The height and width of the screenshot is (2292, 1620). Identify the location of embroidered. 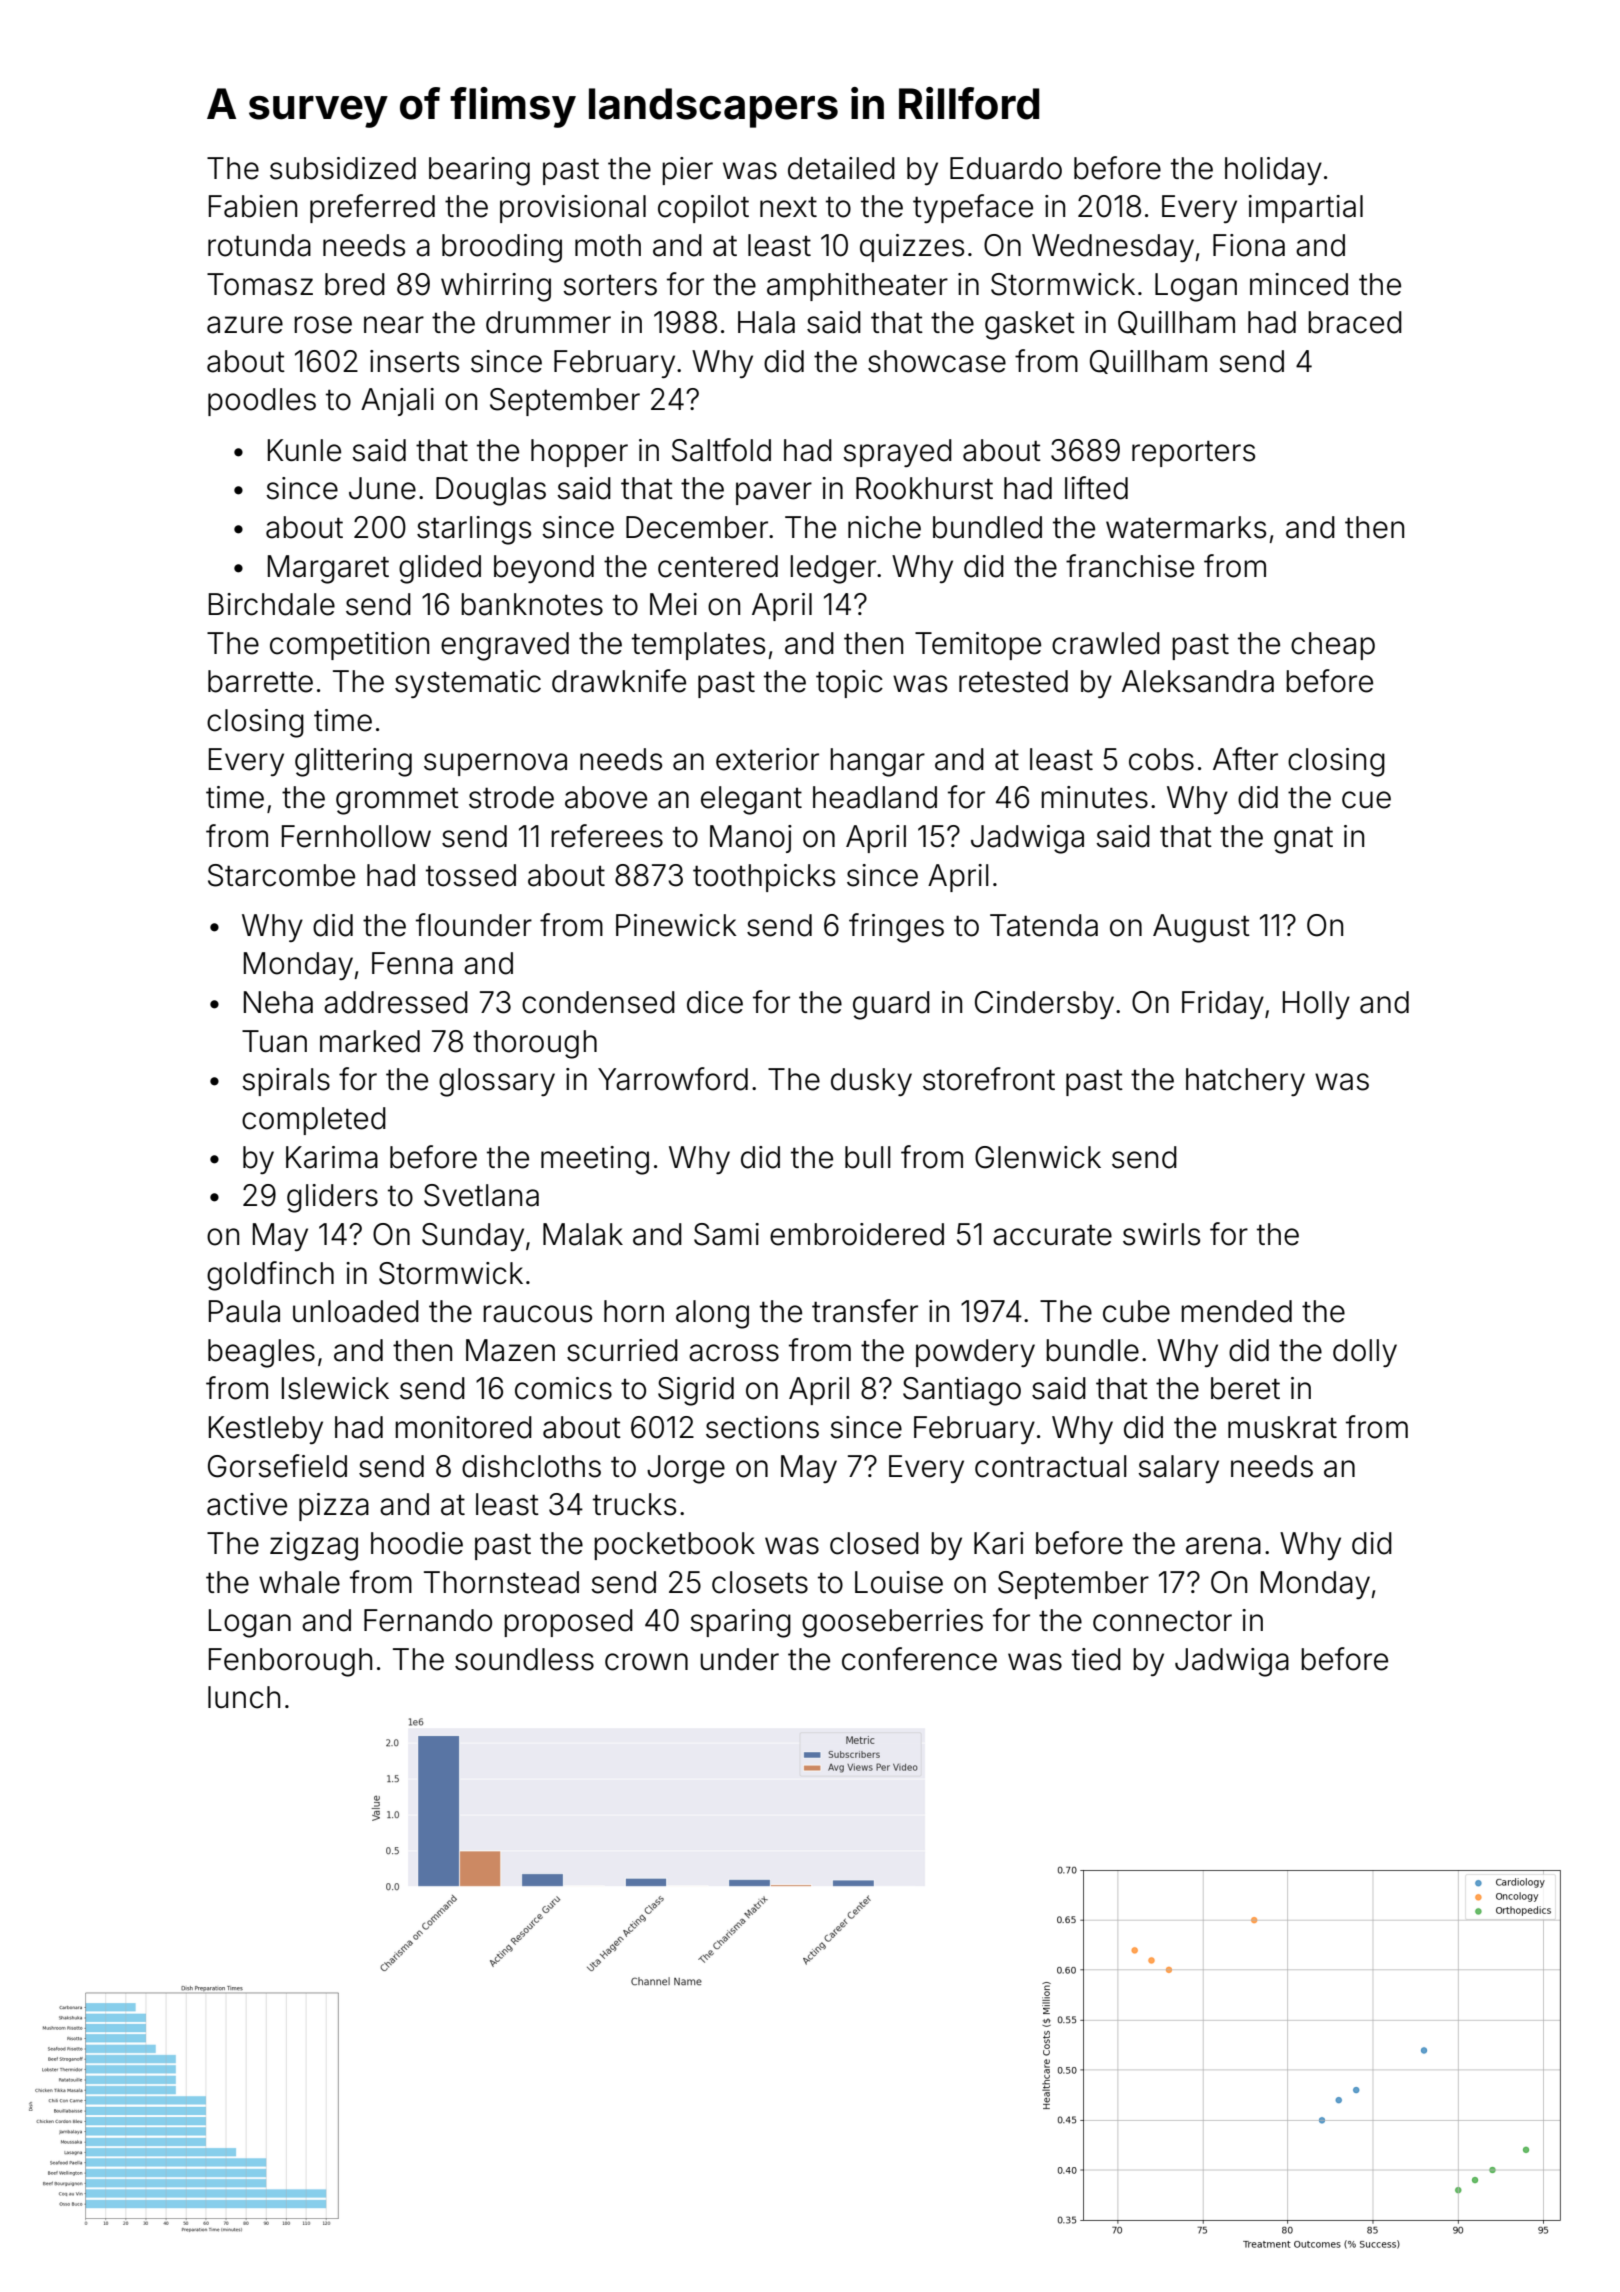
(857, 1234).
